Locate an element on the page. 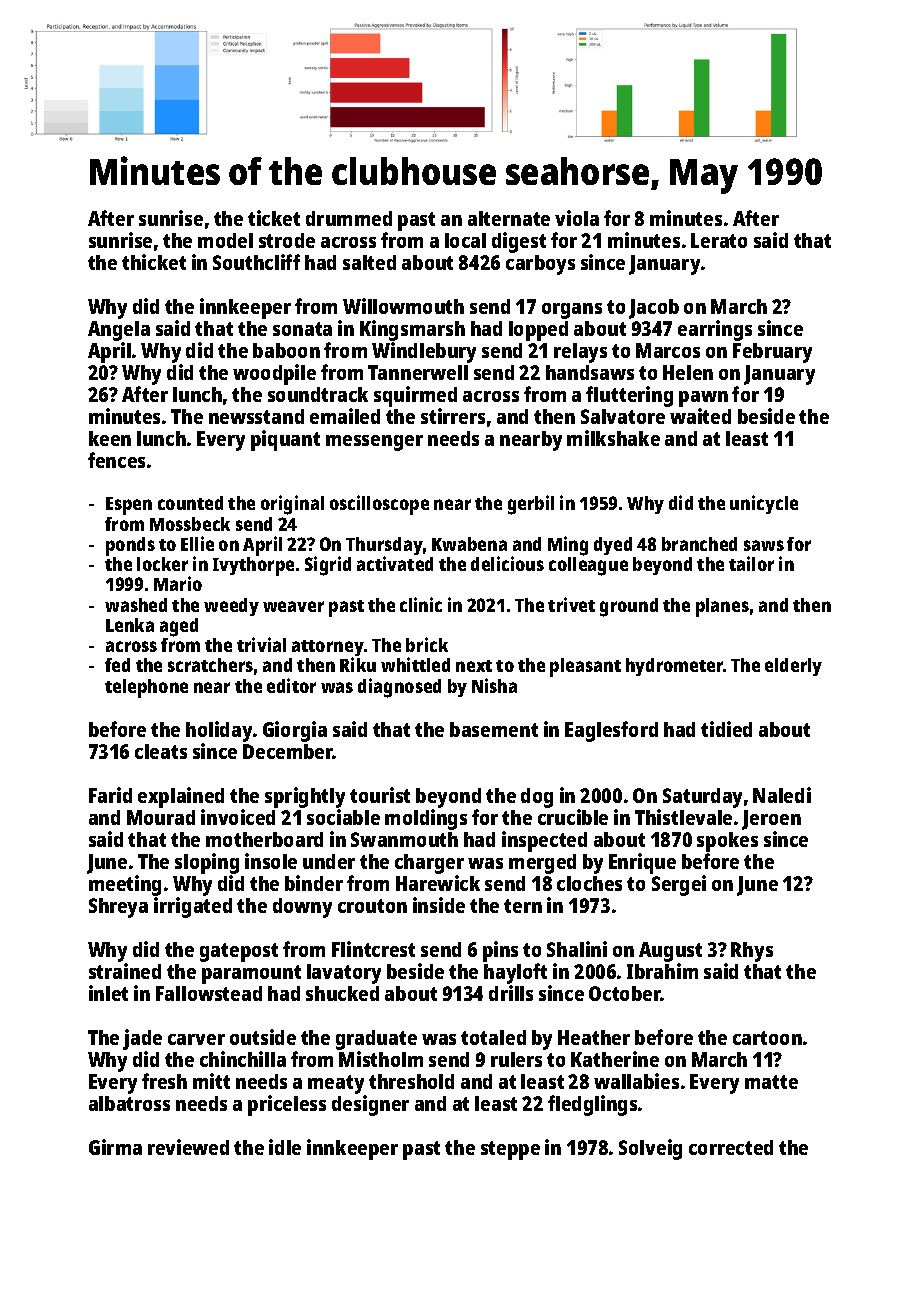 The image size is (924, 1311). strode is located at coordinates (287, 240).
